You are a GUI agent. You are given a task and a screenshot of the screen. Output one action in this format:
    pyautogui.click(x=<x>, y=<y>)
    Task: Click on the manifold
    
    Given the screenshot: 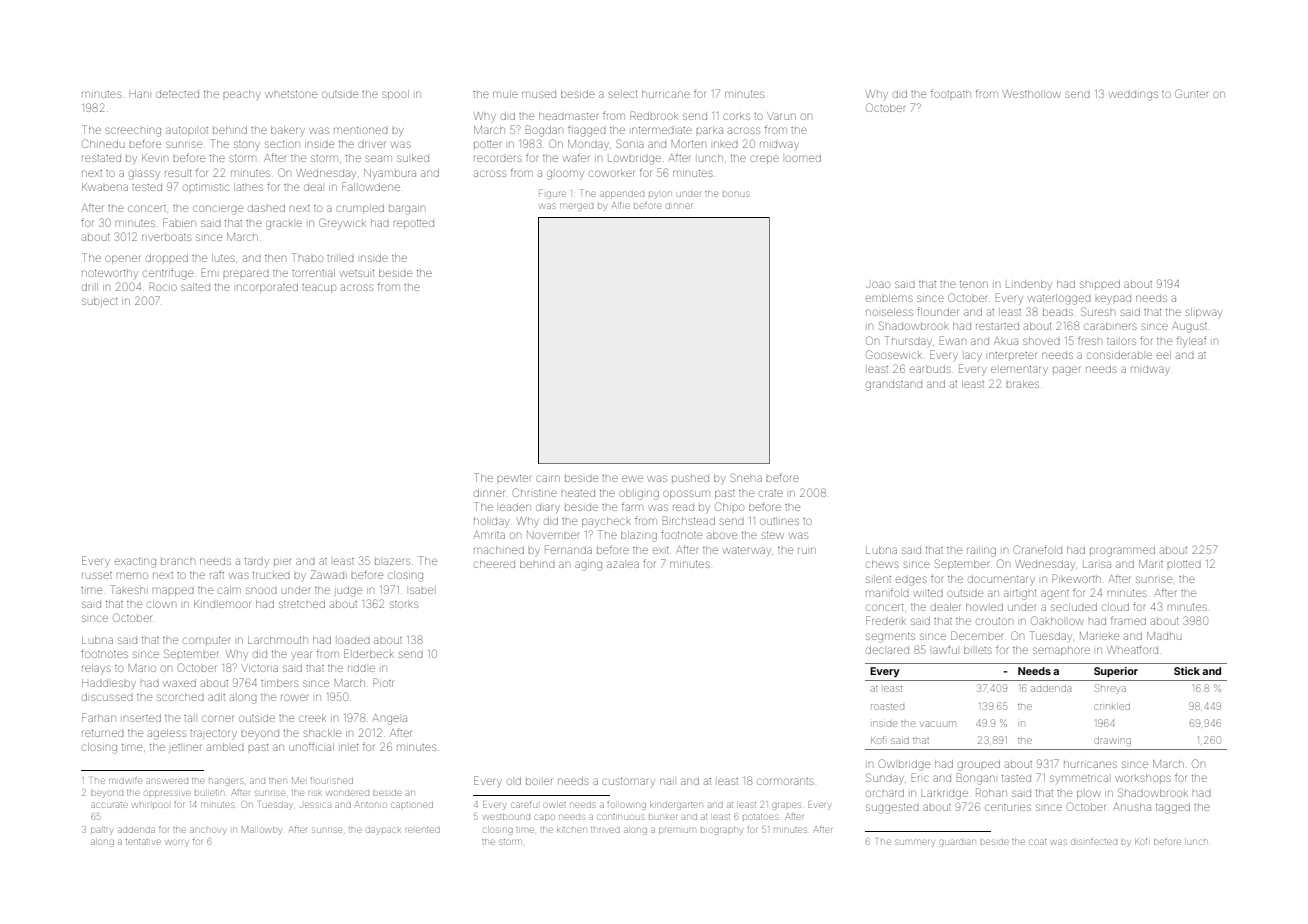 What is the action you would take?
    pyautogui.click(x=887, y=592)
